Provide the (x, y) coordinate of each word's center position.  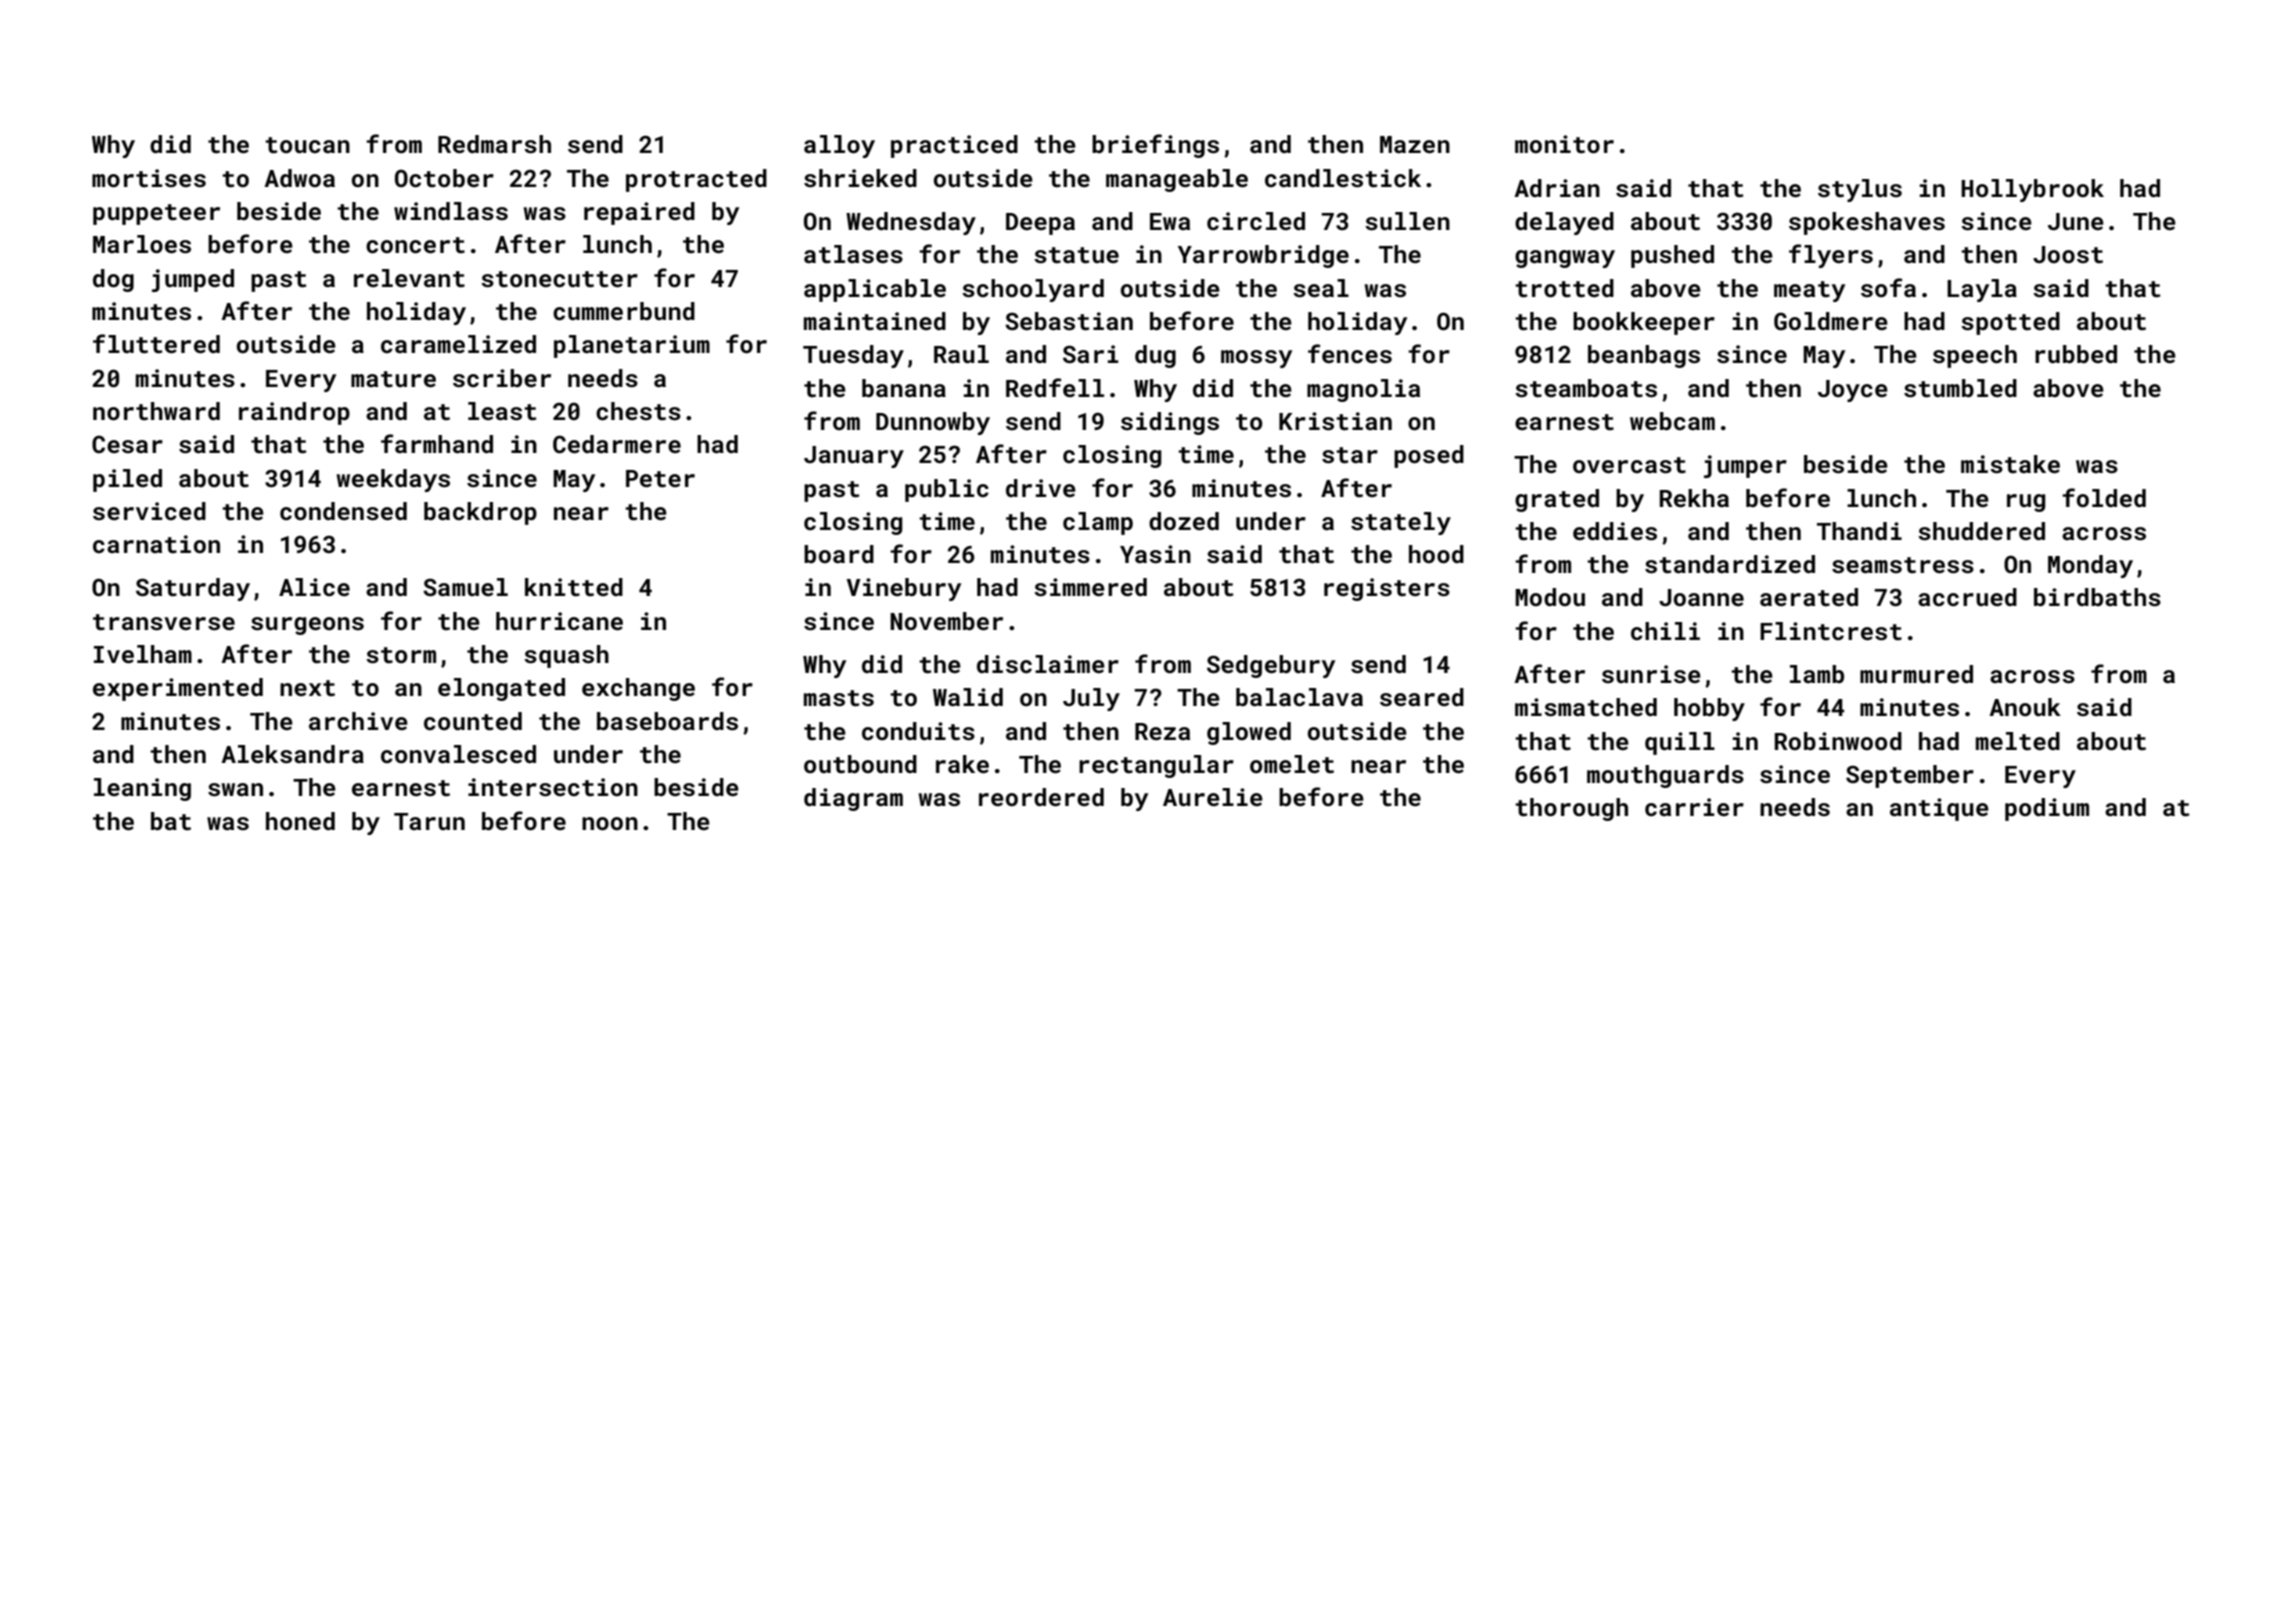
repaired (639, 213)
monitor (1564, 144)
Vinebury (904, 589)
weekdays (393, 480)
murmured (1916, 674)
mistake (2010, 464)
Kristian (1335, 421)
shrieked (860, 178)
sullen (1407, 221)
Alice (314, 587)
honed (300, 821)
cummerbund (624, 311)
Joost (2068, 255)
